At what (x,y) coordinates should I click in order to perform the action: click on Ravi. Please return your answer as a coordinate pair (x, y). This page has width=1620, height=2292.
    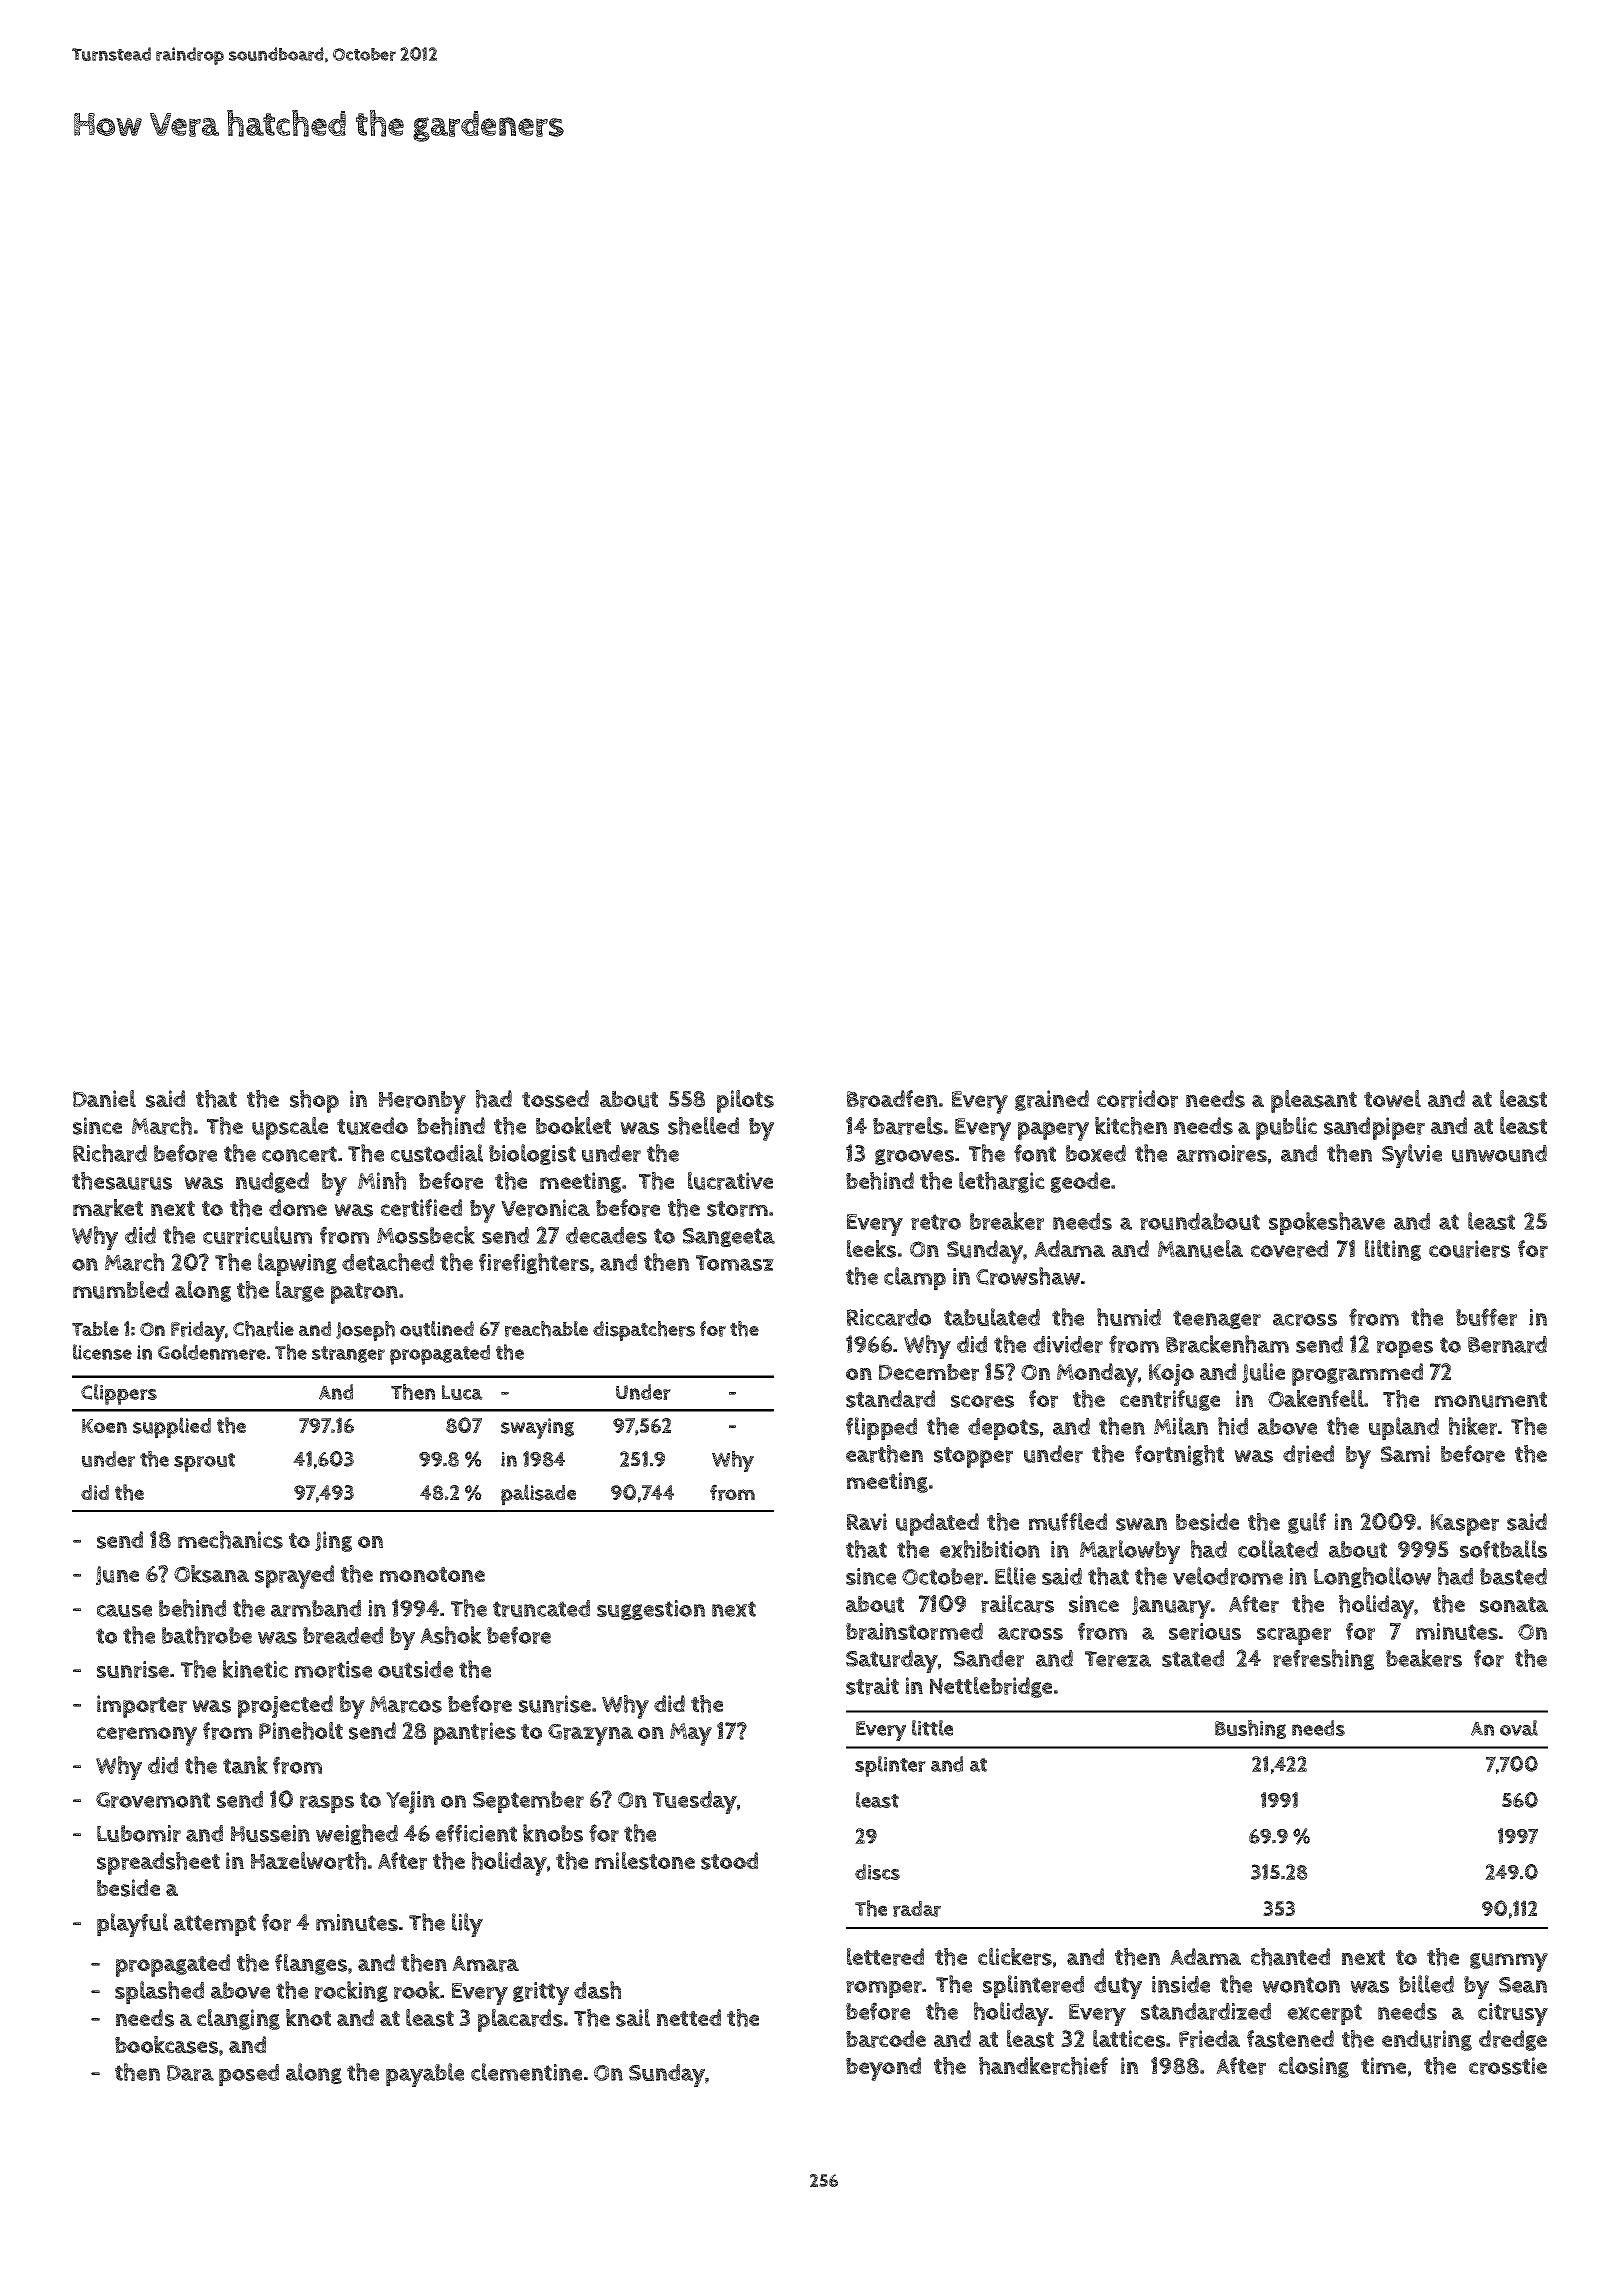
    Looking at the image, I should click on (867, 1522).
